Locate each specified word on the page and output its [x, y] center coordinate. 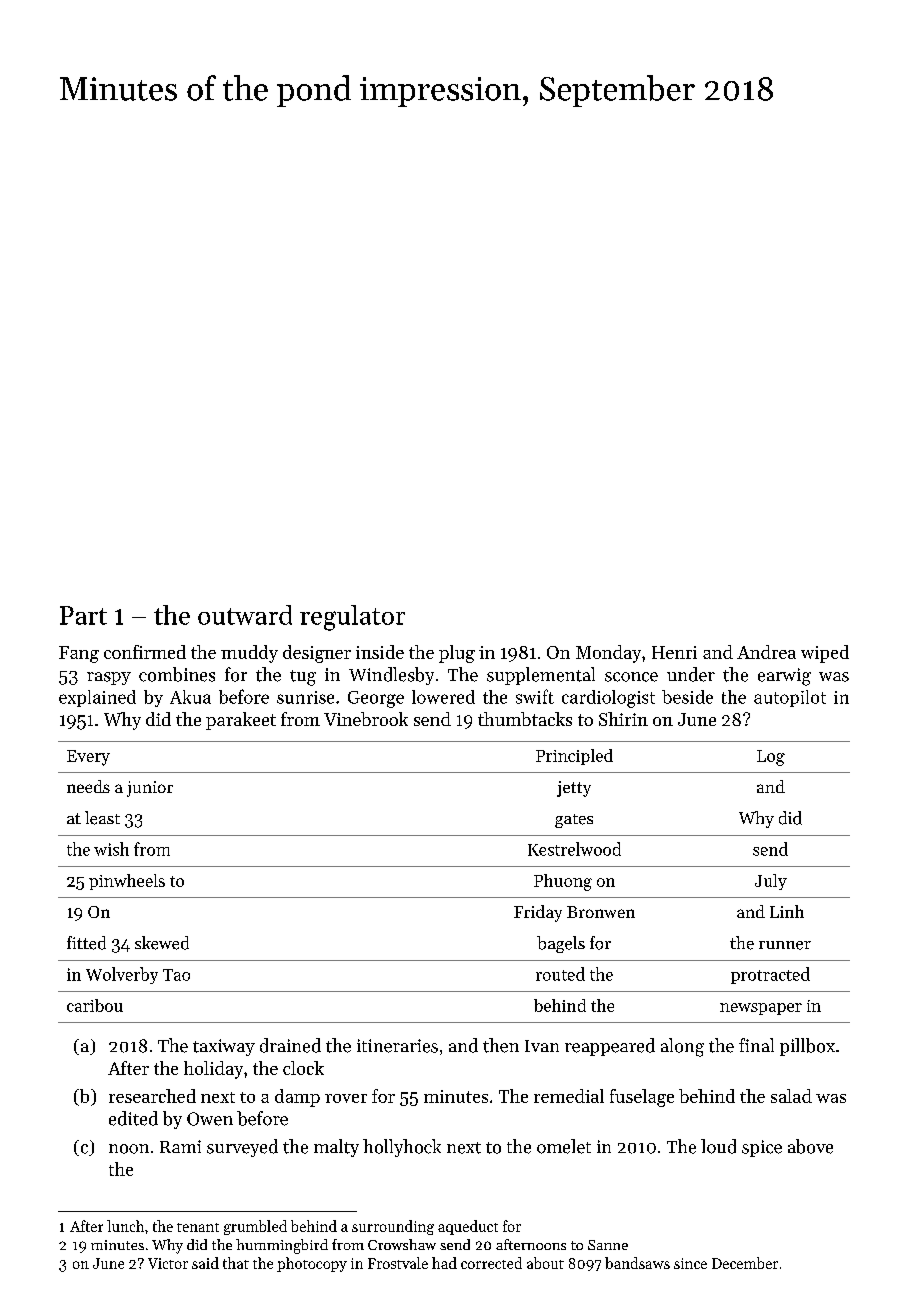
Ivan [542, 1046]
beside [687, 697]
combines [177, 674]
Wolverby [122, 975]
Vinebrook [366, 719]
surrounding [393, 1227]
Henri [674, 652]
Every [88, 758]
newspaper [761, 1009]
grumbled [255, 1227]
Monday [608, 654]
